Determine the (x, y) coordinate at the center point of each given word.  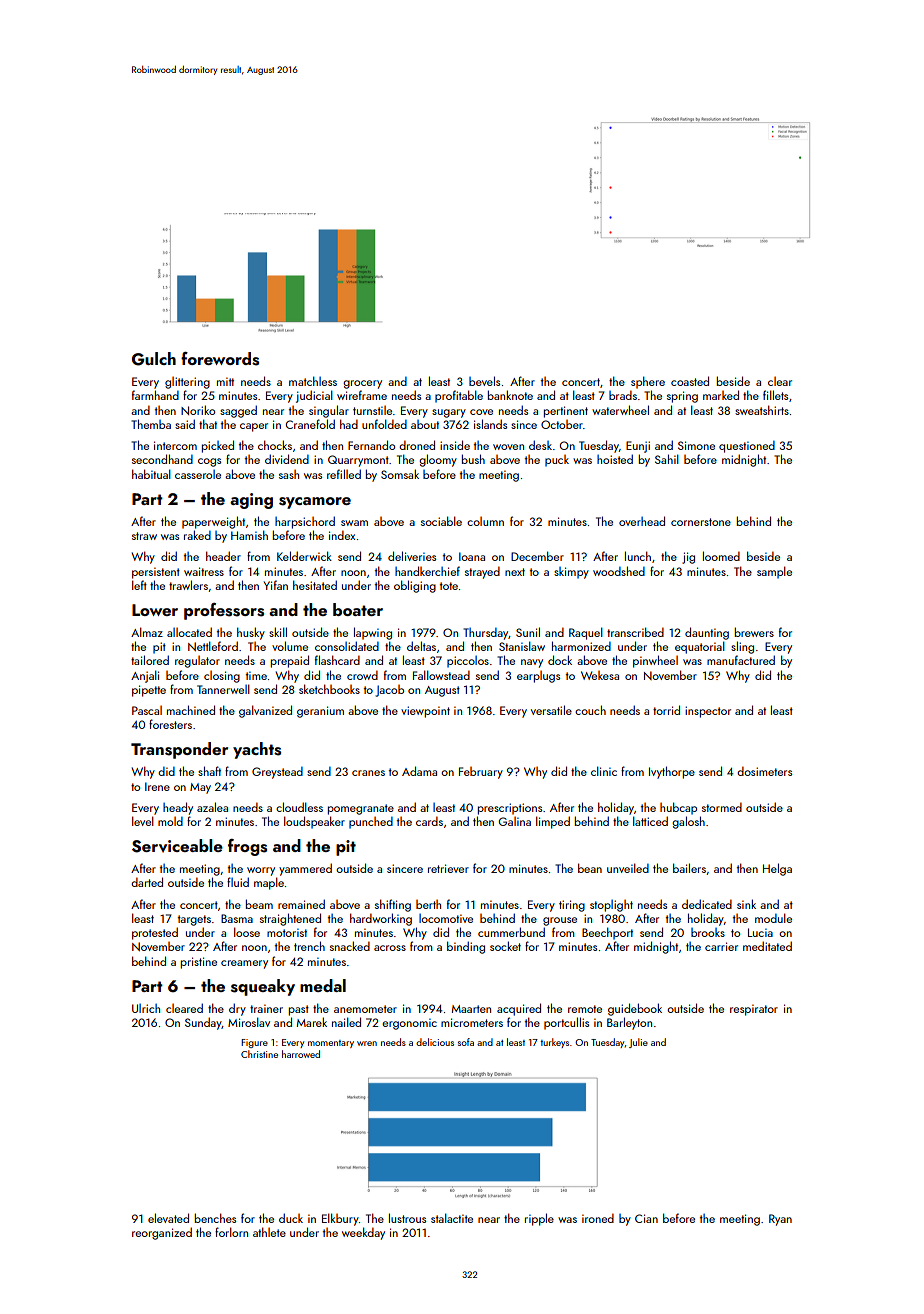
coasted (690, 381)
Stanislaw (522, 646)
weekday (363, 1233)
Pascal (147, 710)
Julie (638, 1043)
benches (215, 1218)
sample (774, 572)
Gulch (154, 359)
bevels (484, 381)
